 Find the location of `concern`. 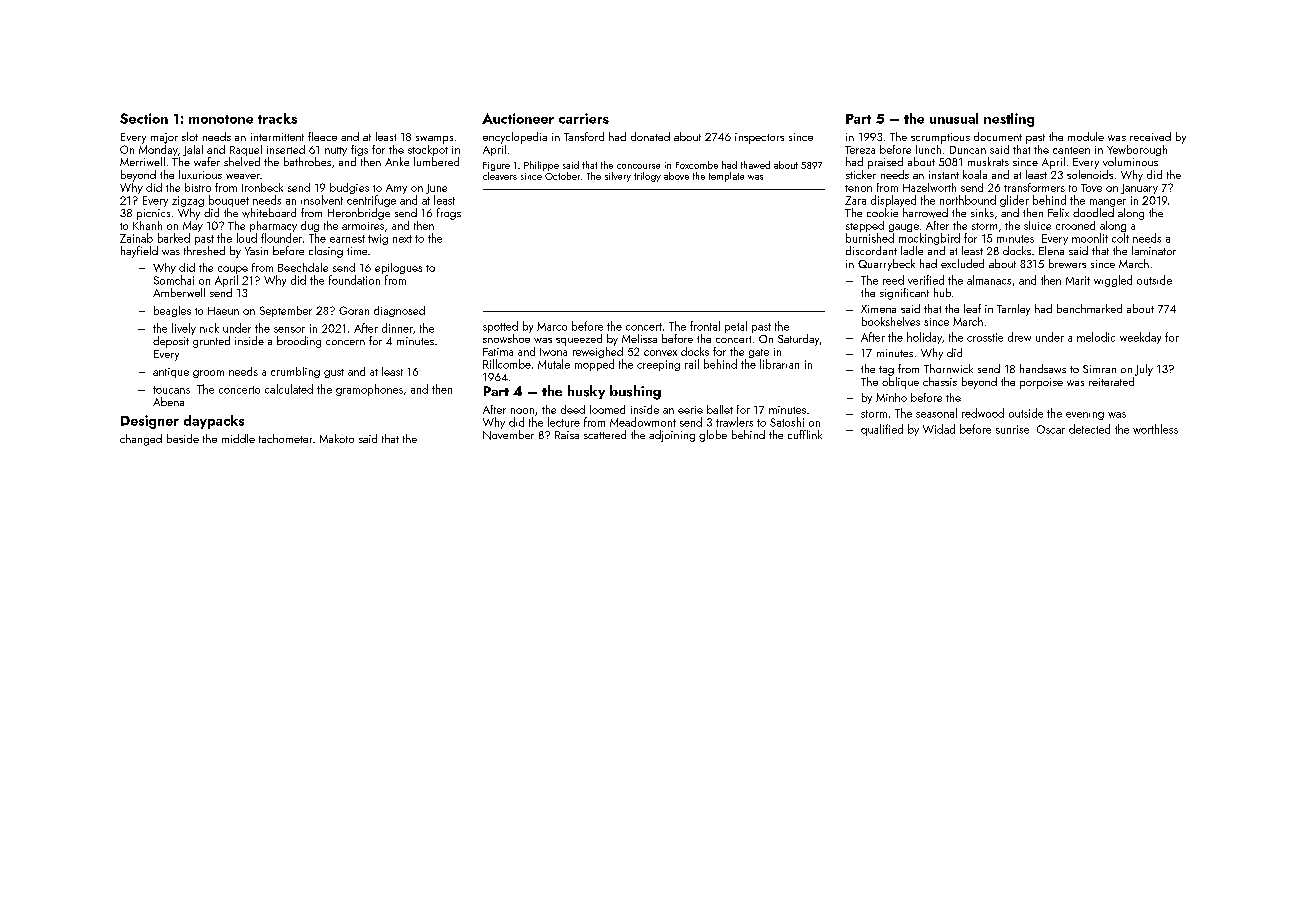

concern is located at coordinates (345, 342).
